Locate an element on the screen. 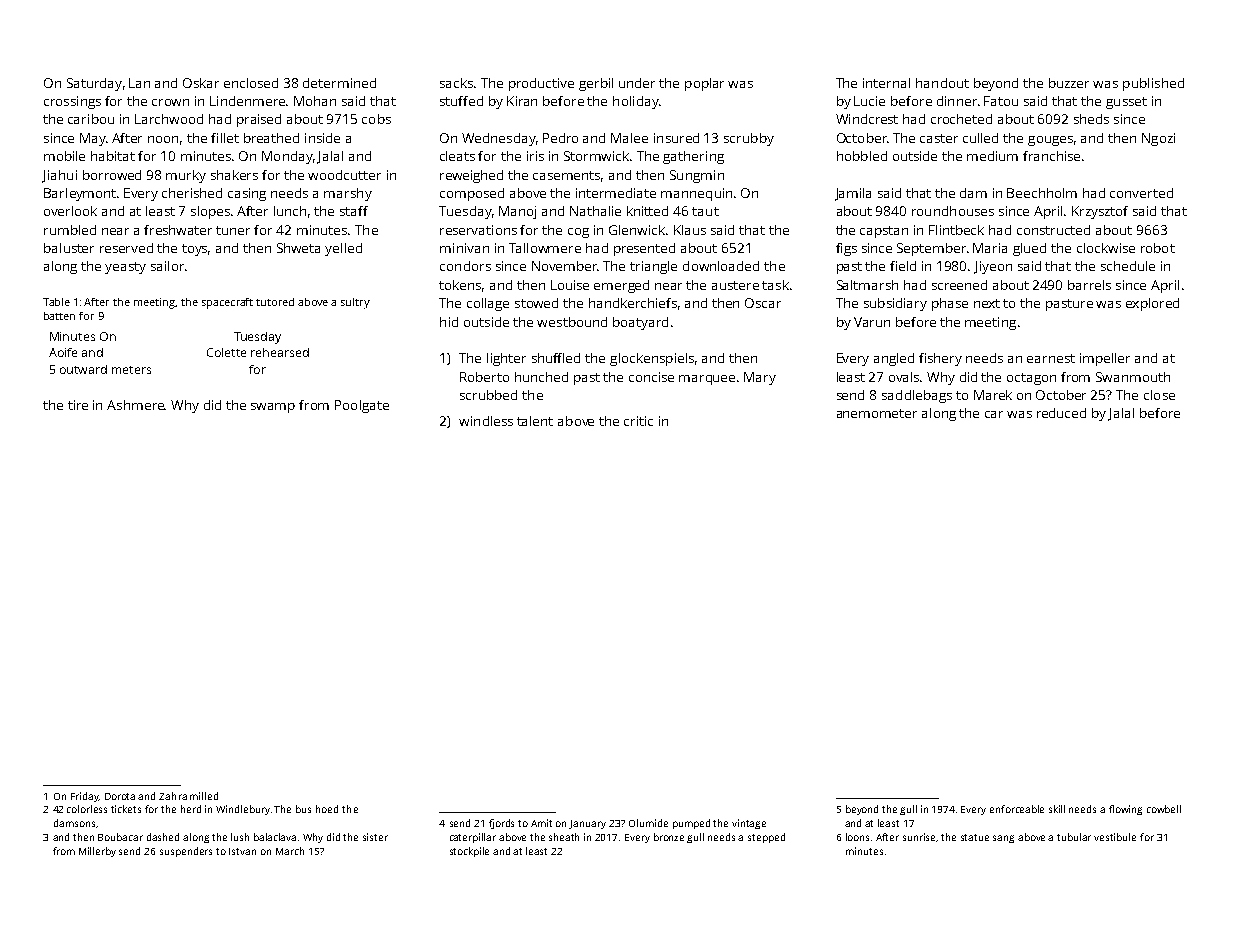  cobs is located at coordinates (376, 119).
